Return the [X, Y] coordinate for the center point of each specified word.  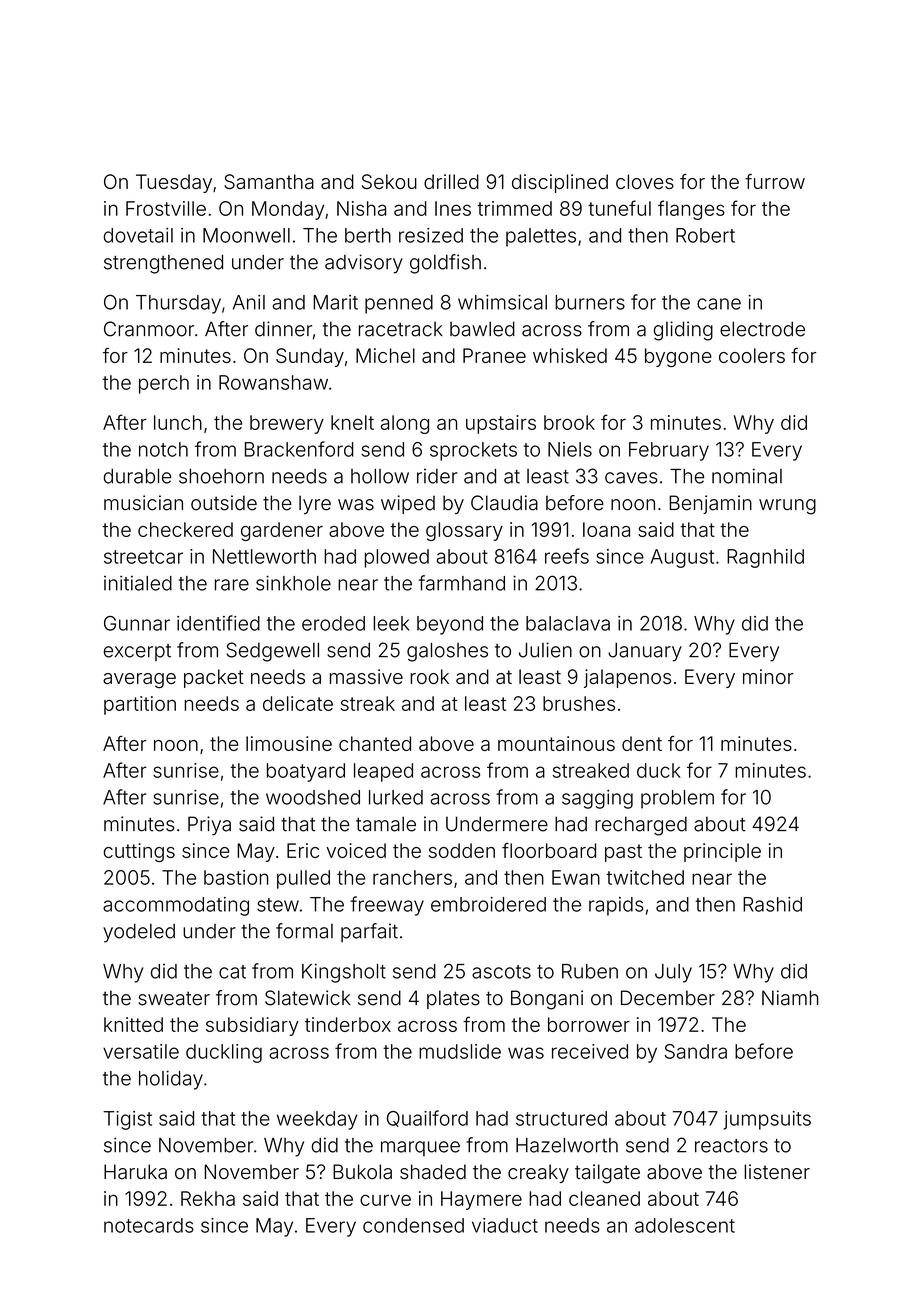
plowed [397, 558]
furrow [775, 181]
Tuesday [174, 183]
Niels [570, 449]
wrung [787, 507]
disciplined [560, 183]
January [645, 652]
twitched [645, 877]
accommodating [176, 906]
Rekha [208, 1198]
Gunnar [137, 623]
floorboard [549, 850]
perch [164, 384]
